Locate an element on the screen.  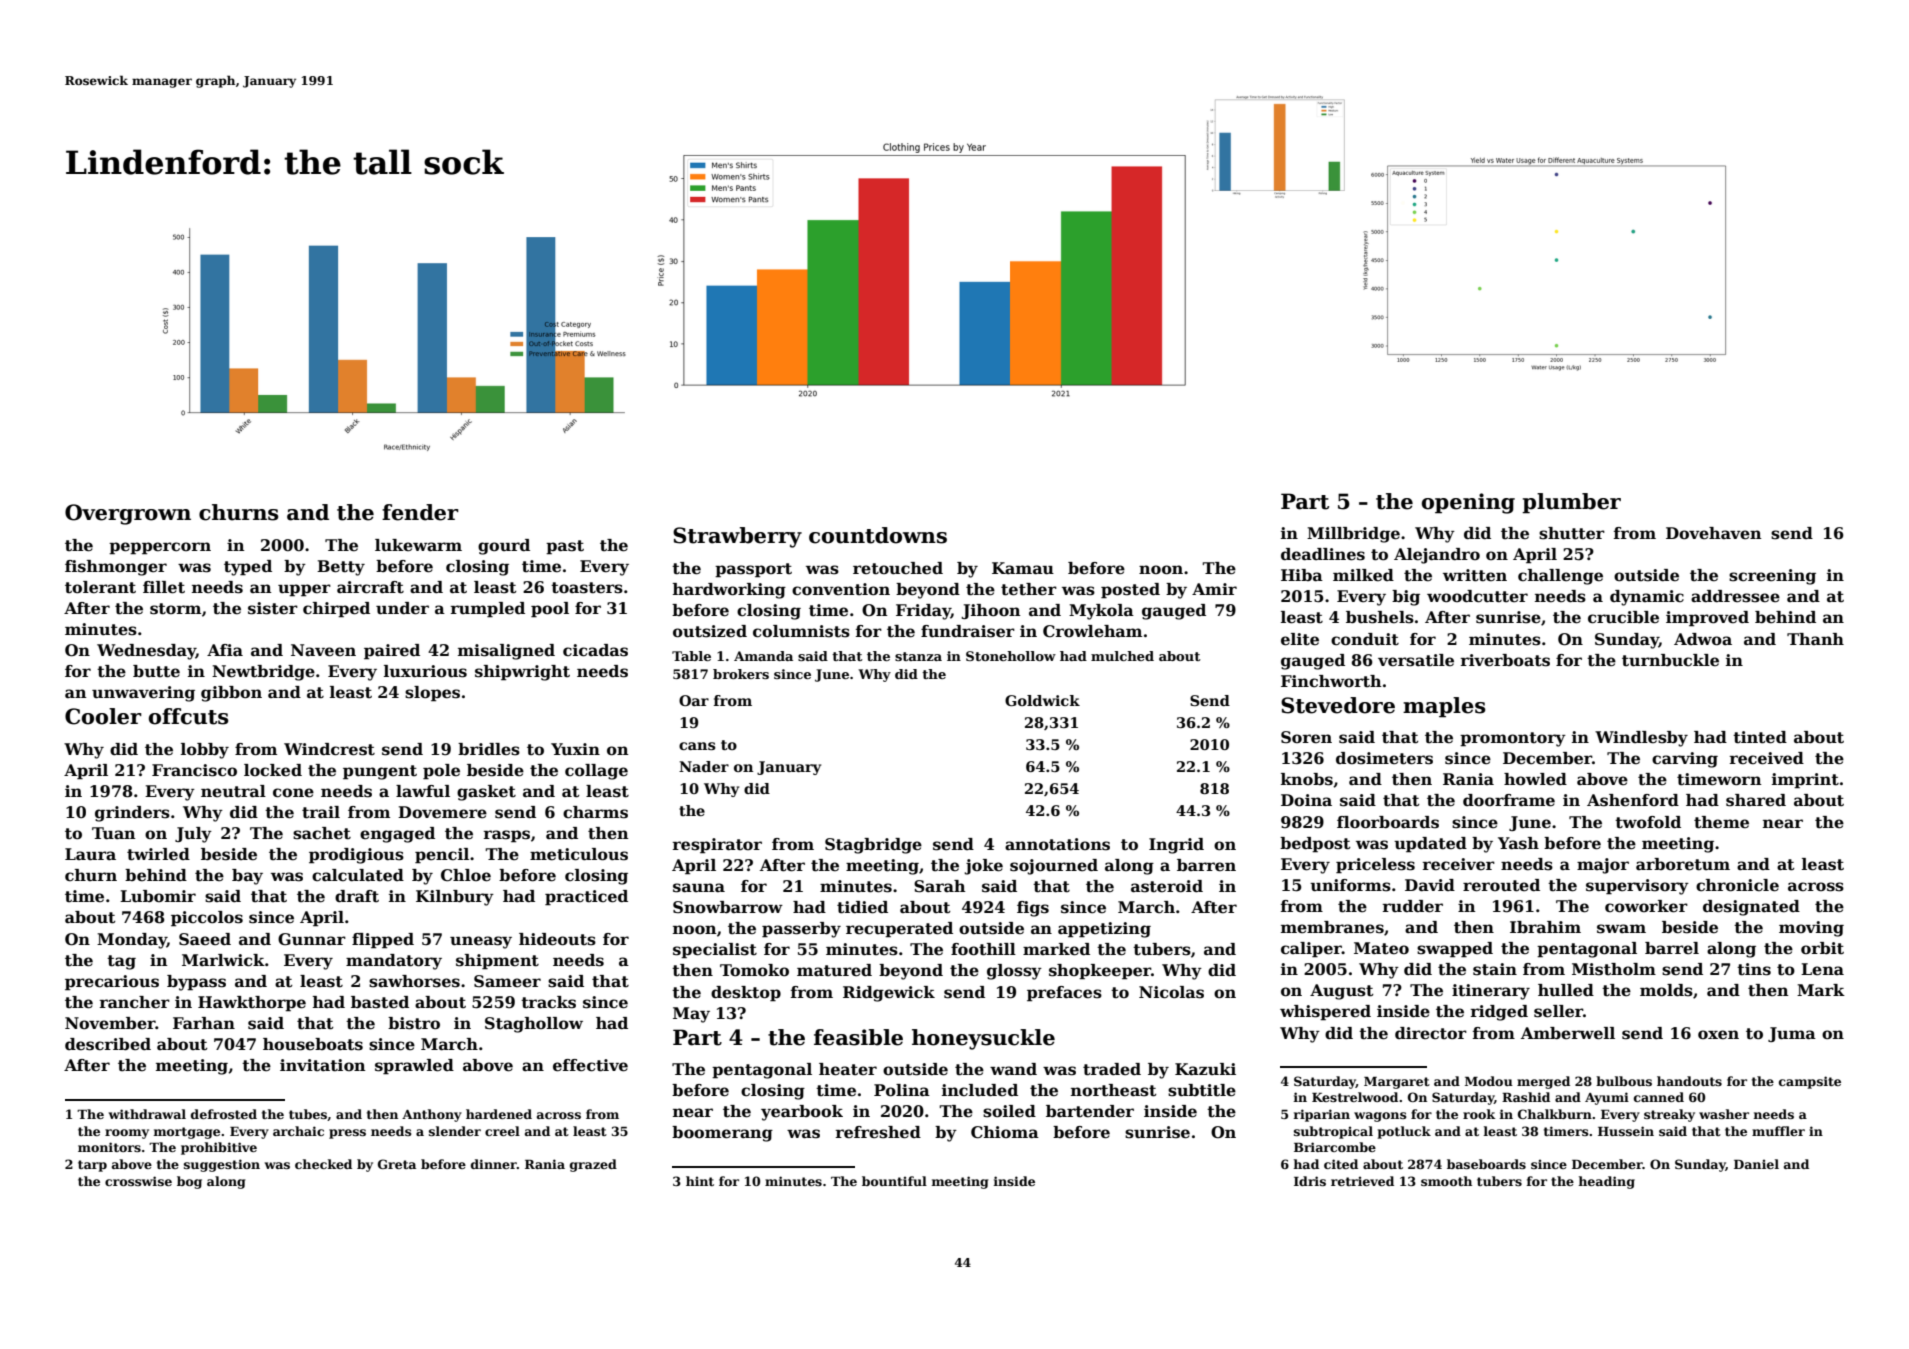
cans is located at coordinates (697, 746).
